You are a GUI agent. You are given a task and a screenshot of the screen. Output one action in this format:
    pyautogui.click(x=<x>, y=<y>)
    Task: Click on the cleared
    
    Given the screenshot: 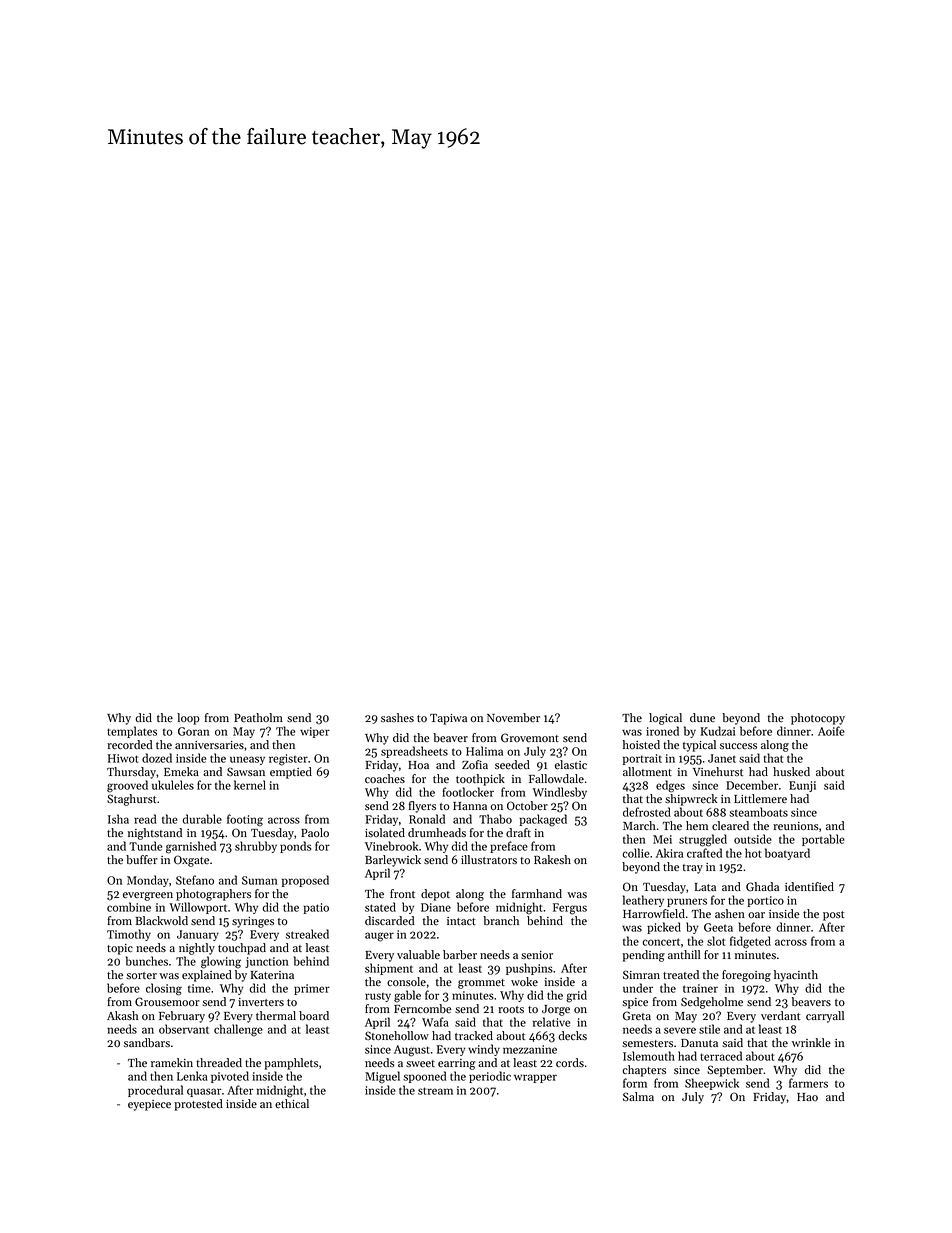 What is the action you would take?
    pyautogui.click(x=730, y=825)
